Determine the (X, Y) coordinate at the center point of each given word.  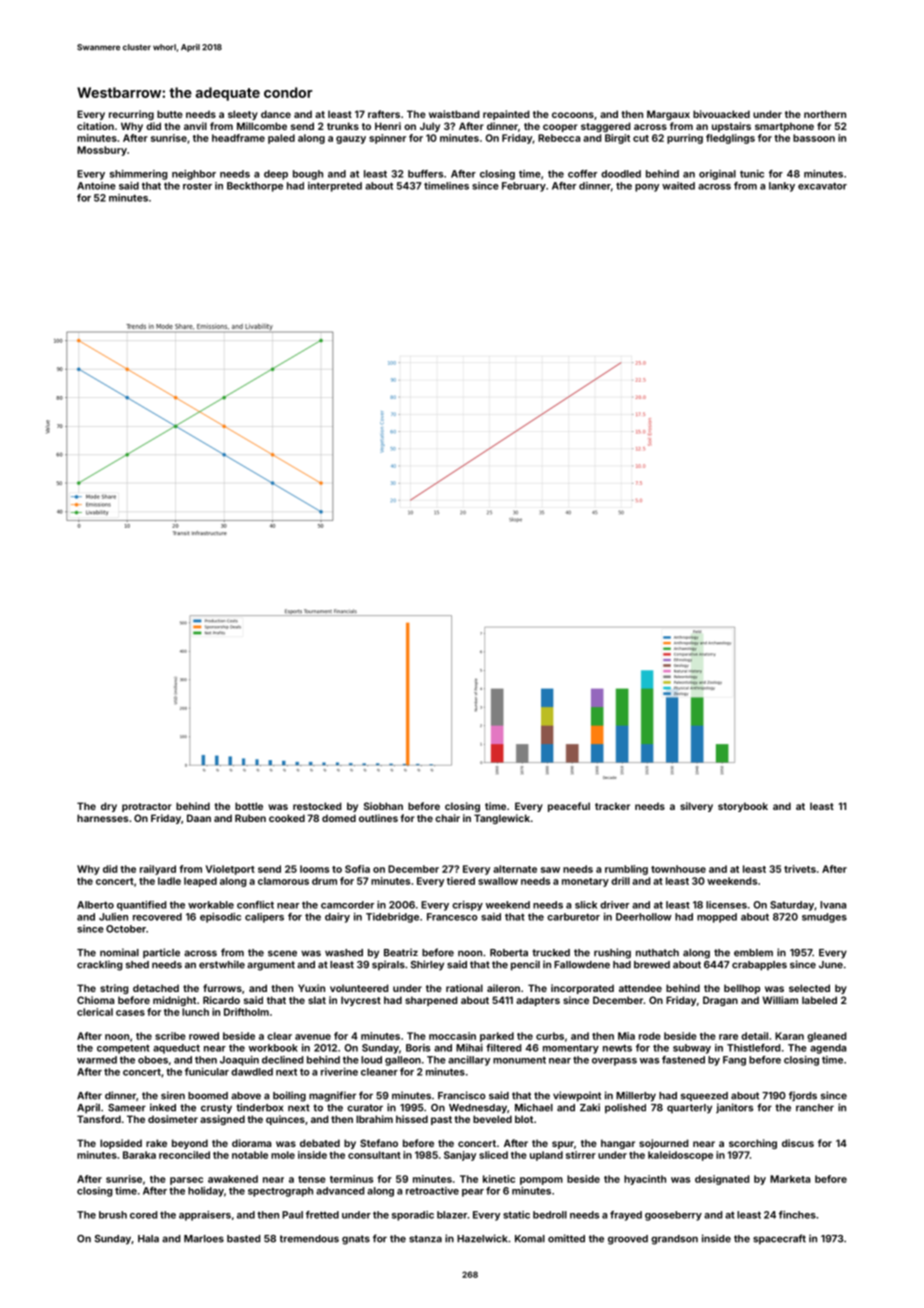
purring (685, 139)
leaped (200, 882)
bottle (249, 806)
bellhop (742, 989)
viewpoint (577, 1096)
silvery (696, 807)
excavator (822, 186)
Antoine (96, 186)
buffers (425, 174)
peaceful (569, 807)
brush (113, 1215)
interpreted (335, 187)
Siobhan (383, 806)
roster (197, 186)
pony (647, 188)
